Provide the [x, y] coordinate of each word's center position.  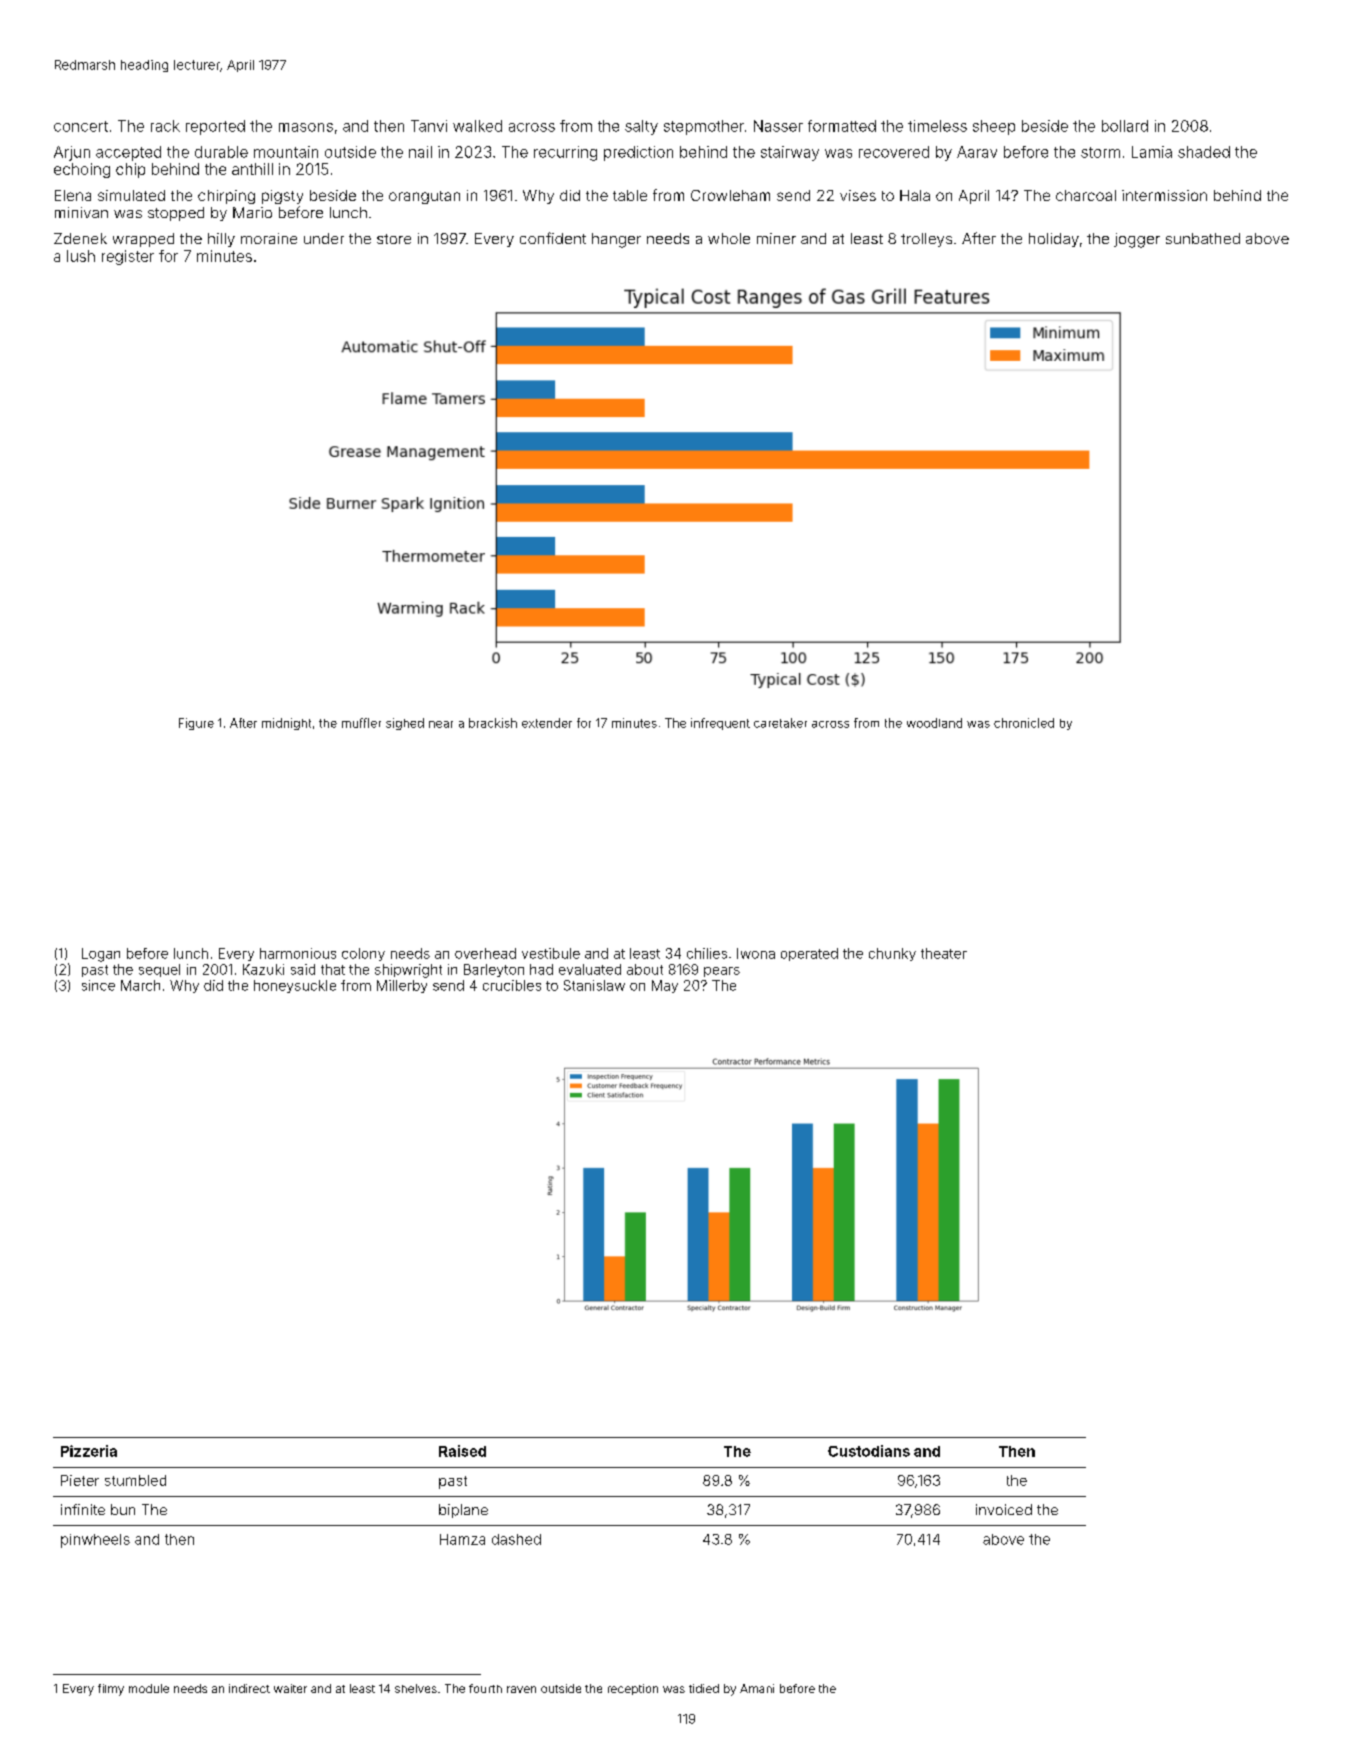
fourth [485, 1688]
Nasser [778, 126]
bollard [1125, 126]
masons [306, 127]
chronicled [1024, 723]
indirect [249, 1688]
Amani [757, 1688]
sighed [405, 724]
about [645, 969]
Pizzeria [89, 1451]
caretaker [780, 723]
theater [944, 953]
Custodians [869, 1451]
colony [363, 954]
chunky [892, 954]
